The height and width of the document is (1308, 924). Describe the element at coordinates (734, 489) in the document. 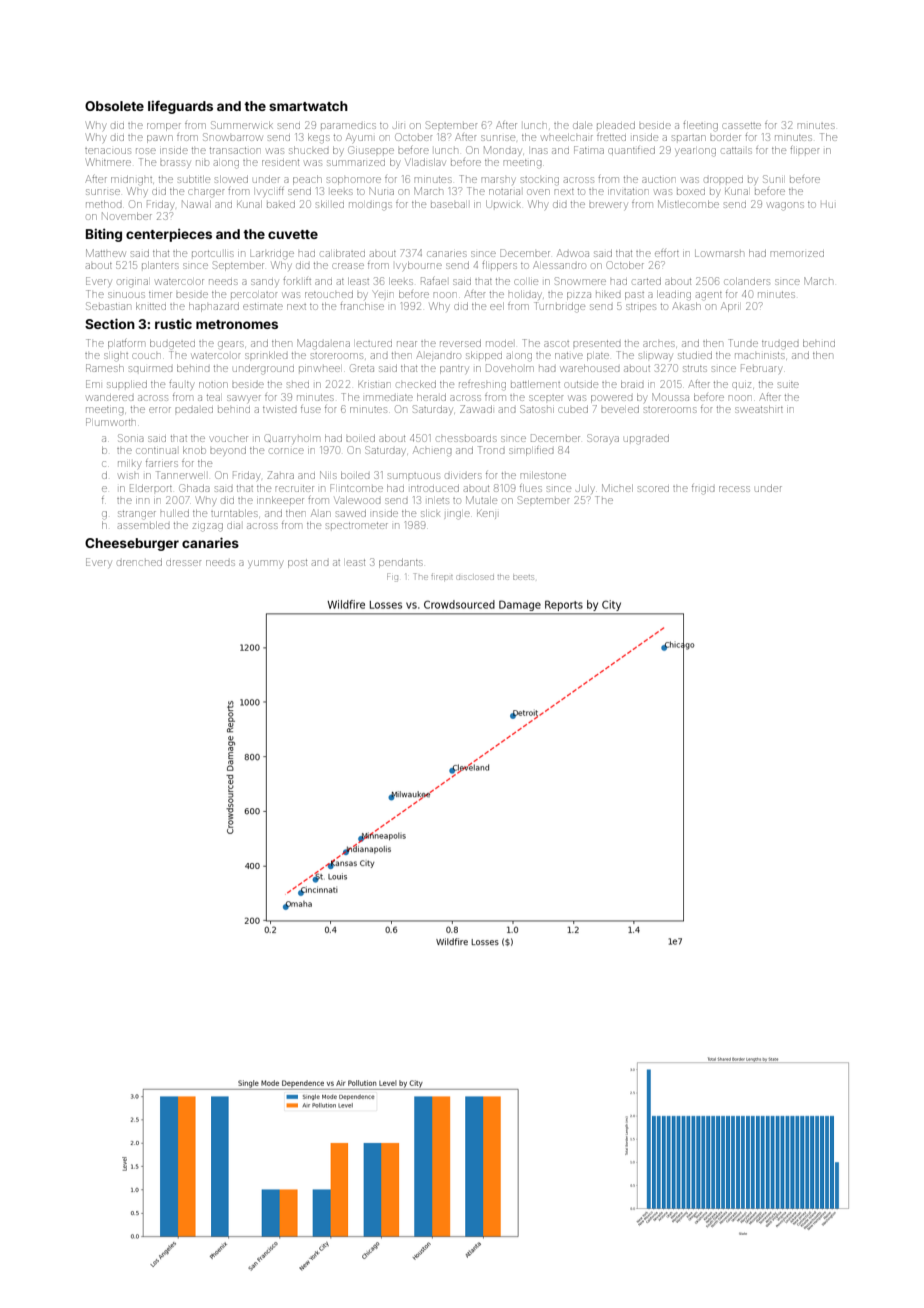

I see `recess` at that location.
